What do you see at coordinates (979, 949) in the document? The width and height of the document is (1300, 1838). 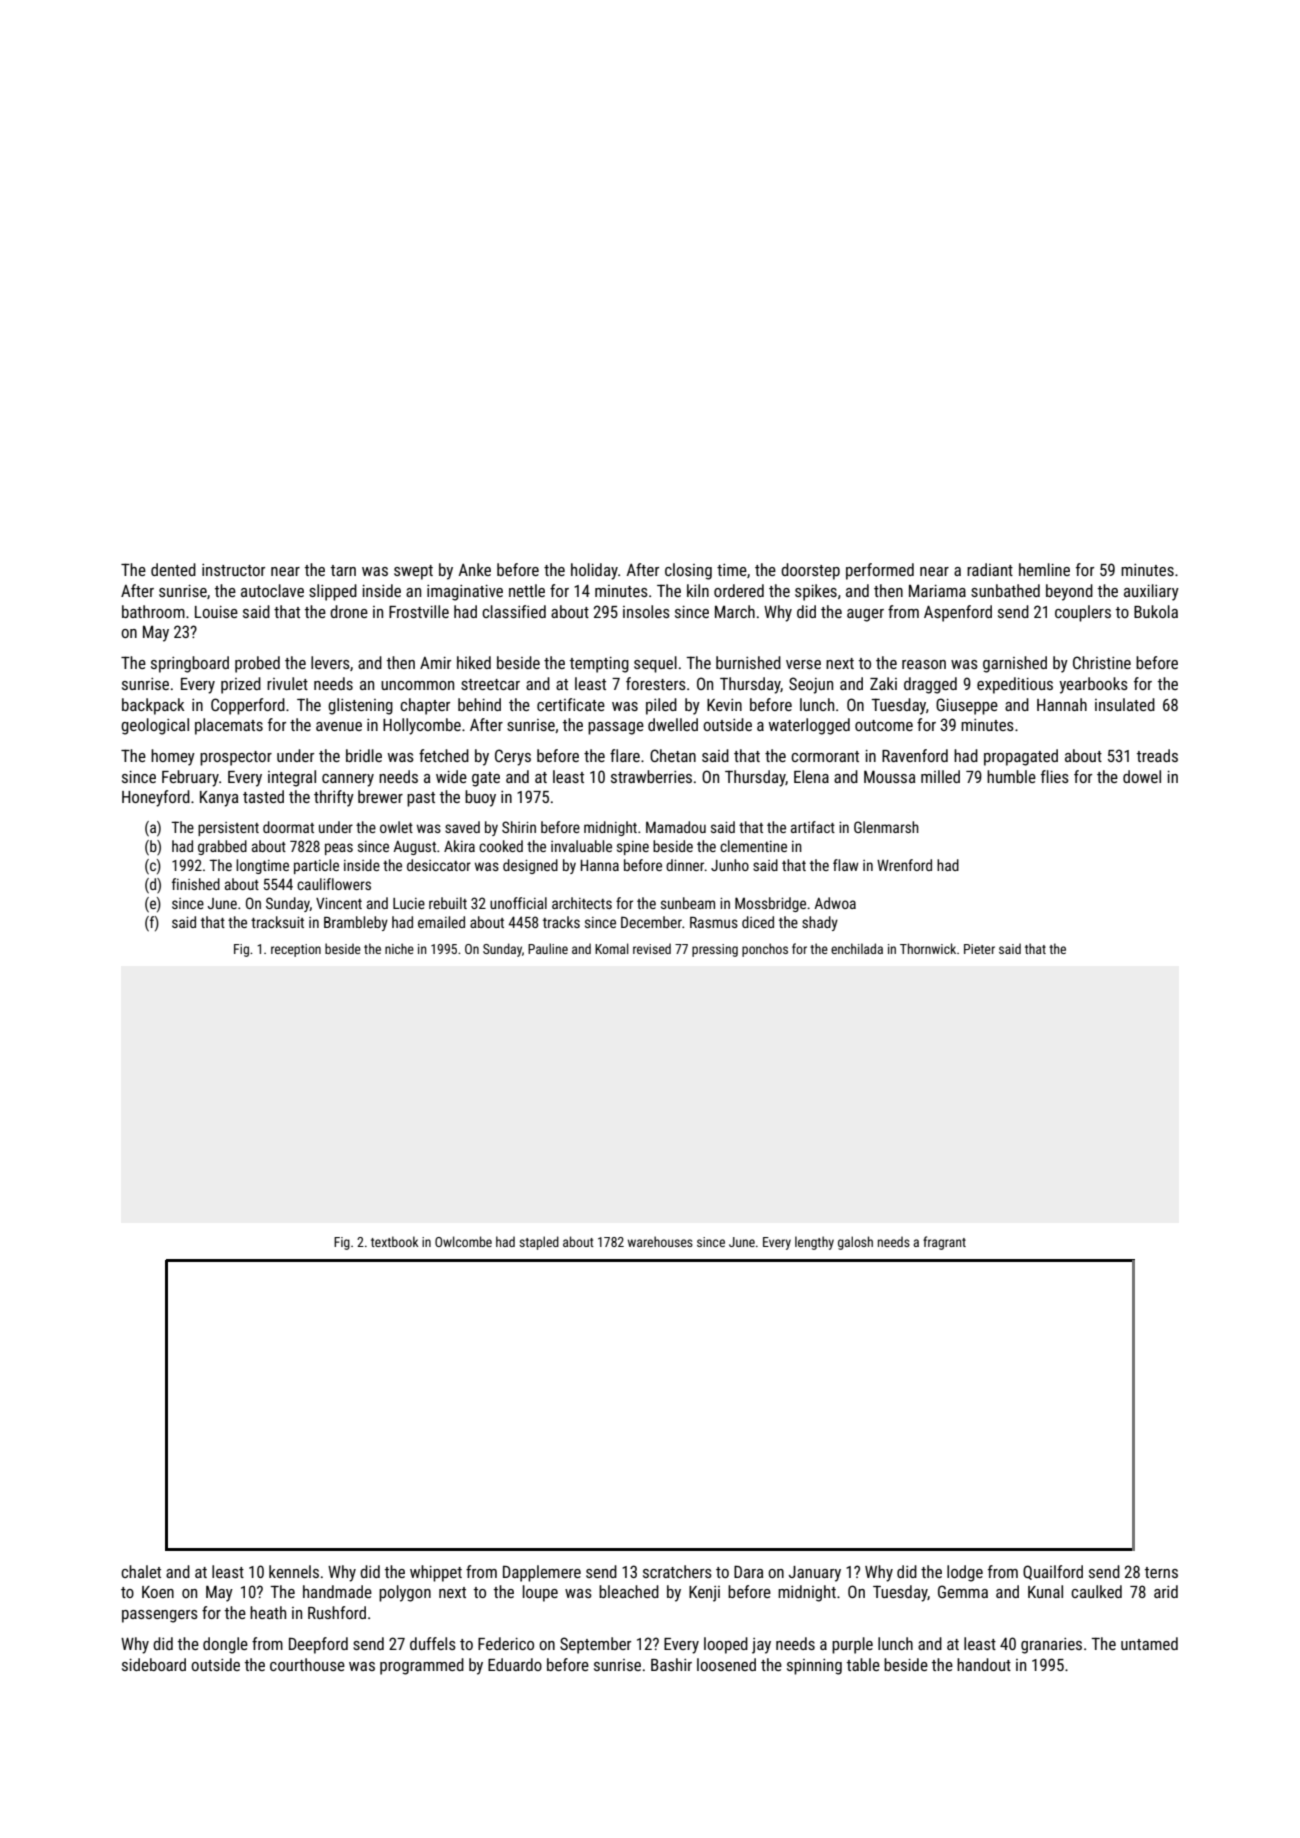 I see `Pieter` at bounding box center [979, 949].
